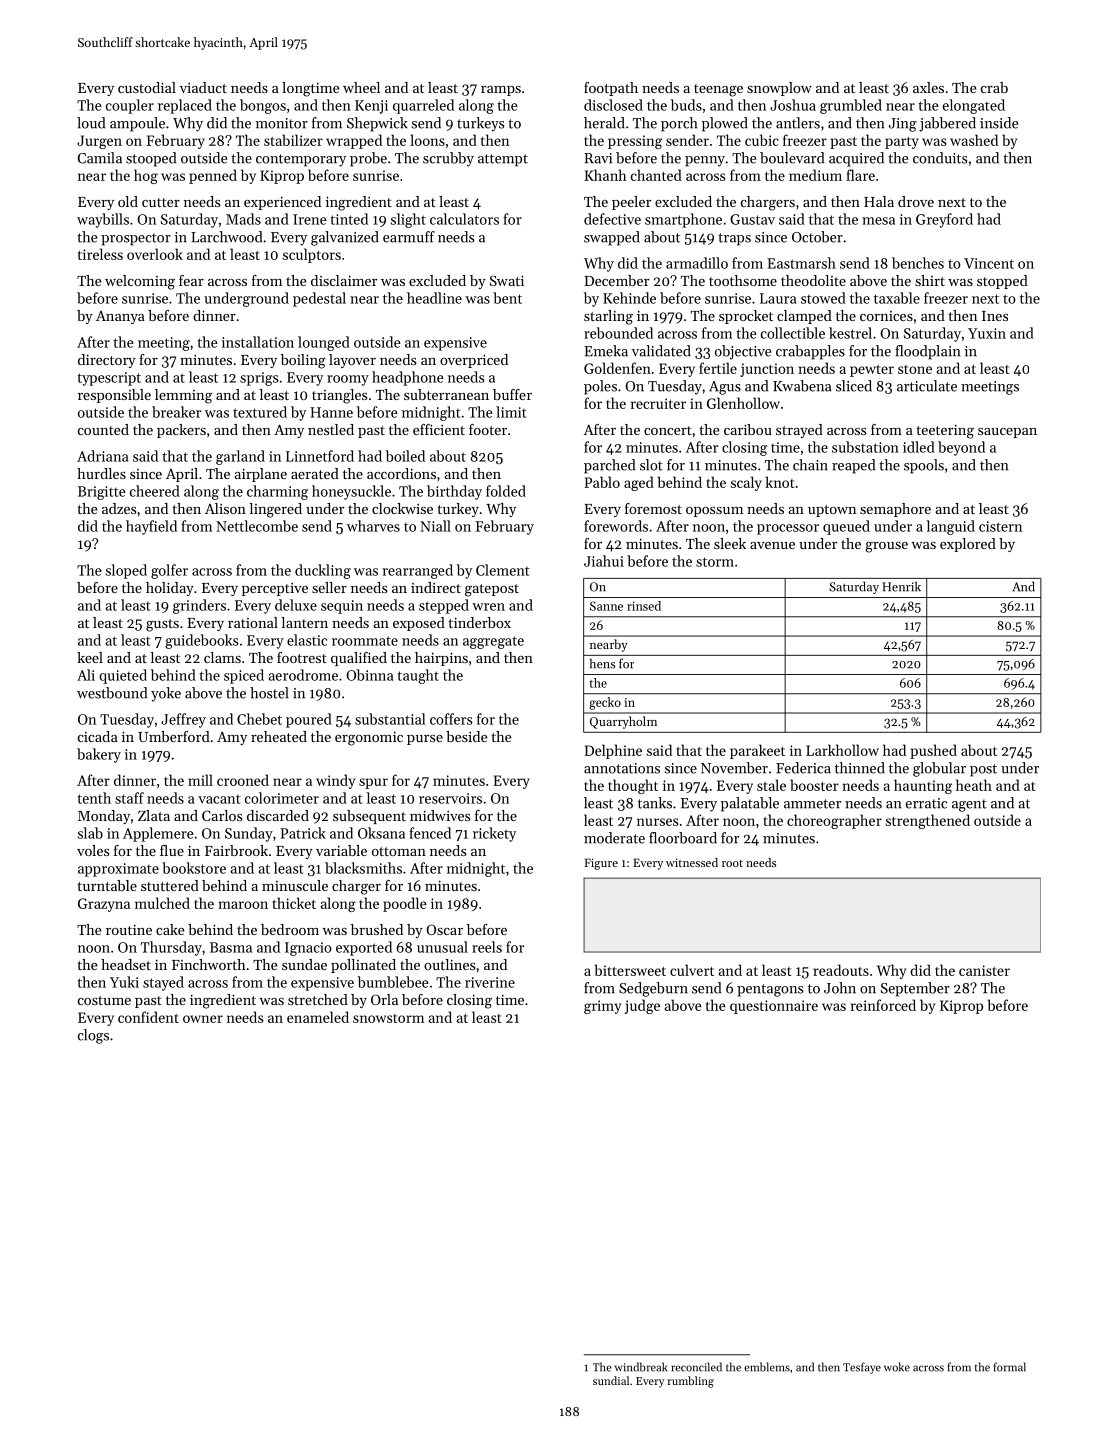 Image resolution: width=1118 pixels, height=1447 pixels. I want to click on bongos, so click(263, 106).
